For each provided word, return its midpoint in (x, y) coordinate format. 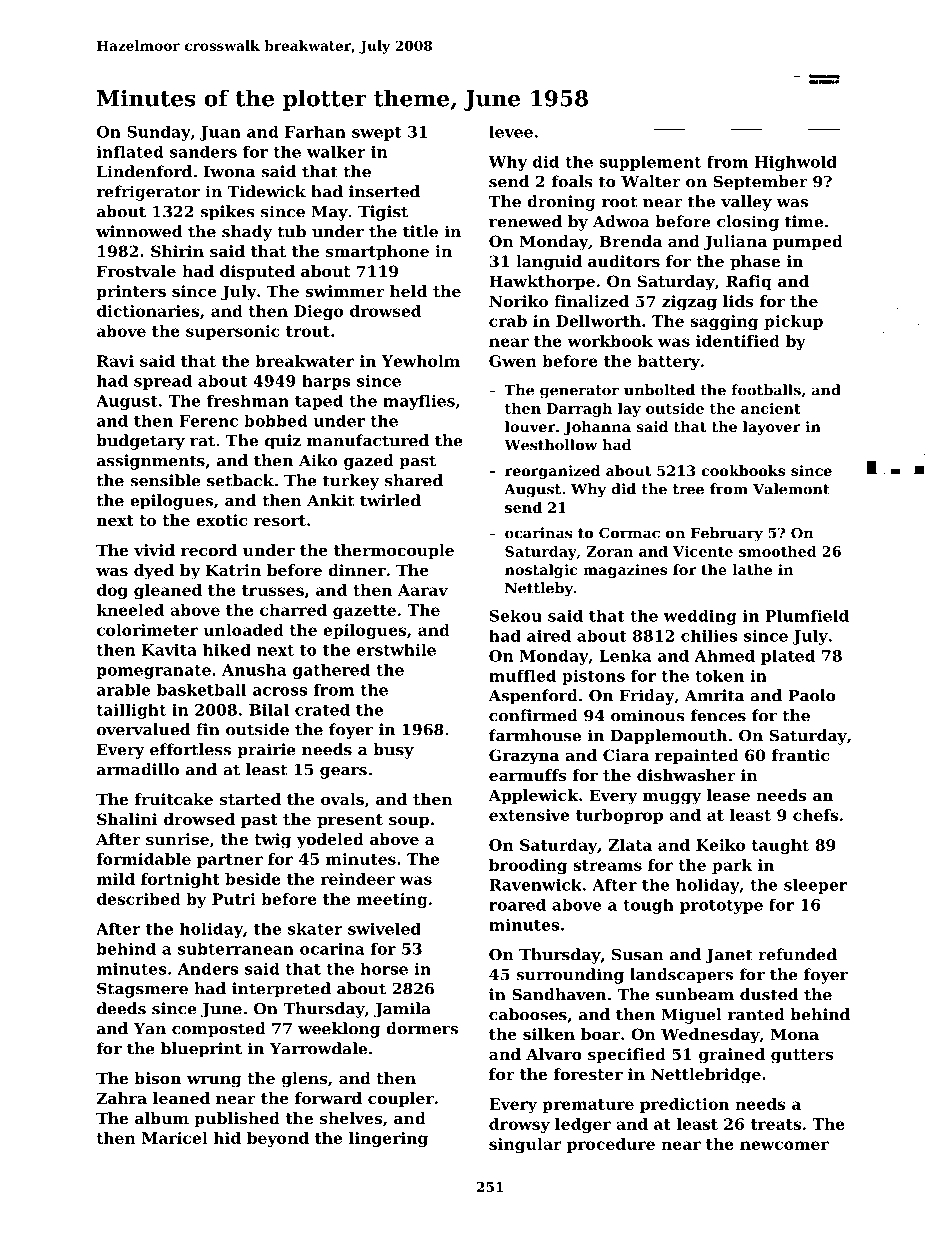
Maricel (175, 1138)
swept (377, 134)
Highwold (796, 163)
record (209, 550)
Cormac (629, 533)
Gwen (513, 361)
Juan (220, 133)
